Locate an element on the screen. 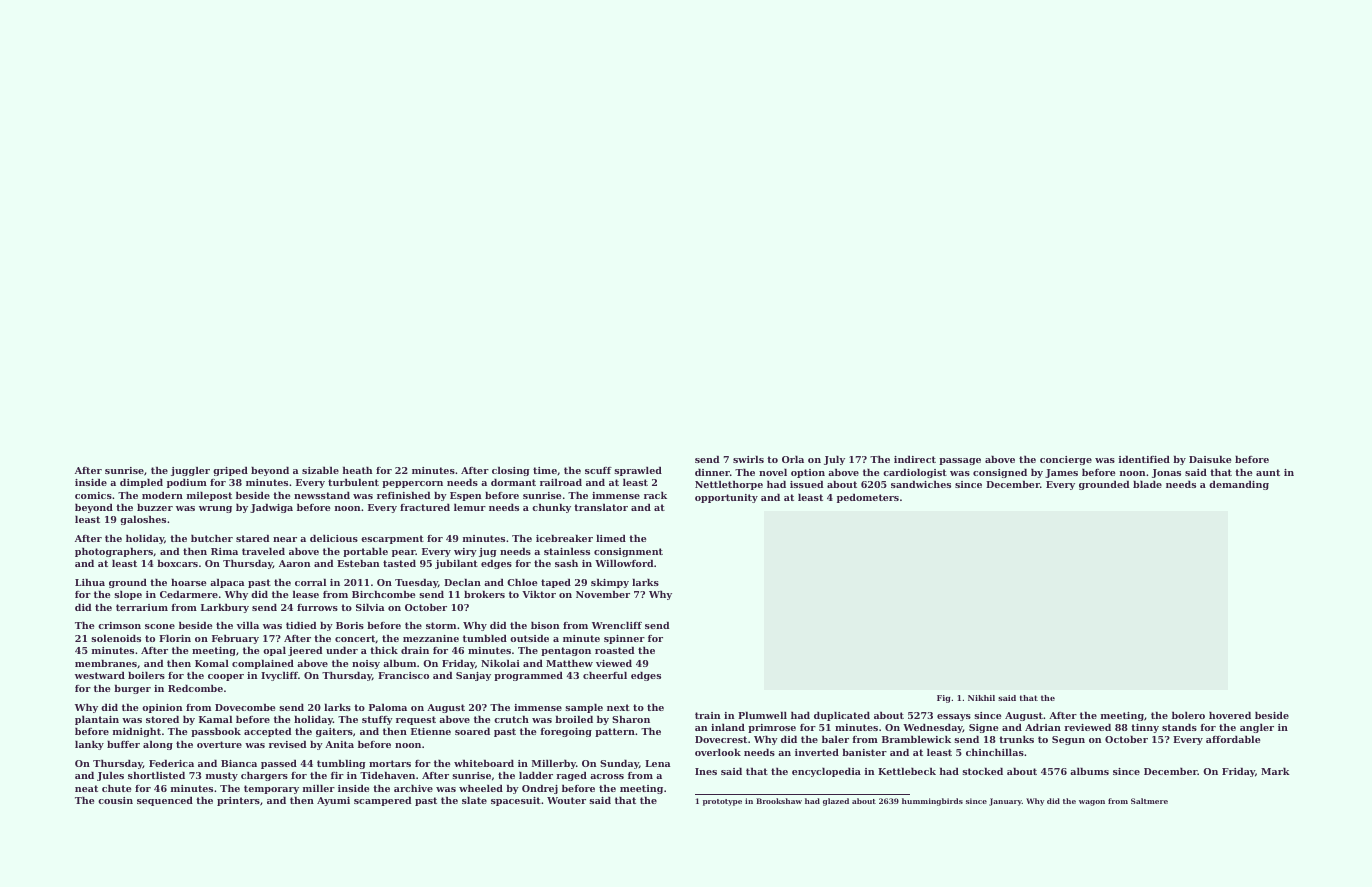  dormant is located at coordinates (513, 482).
